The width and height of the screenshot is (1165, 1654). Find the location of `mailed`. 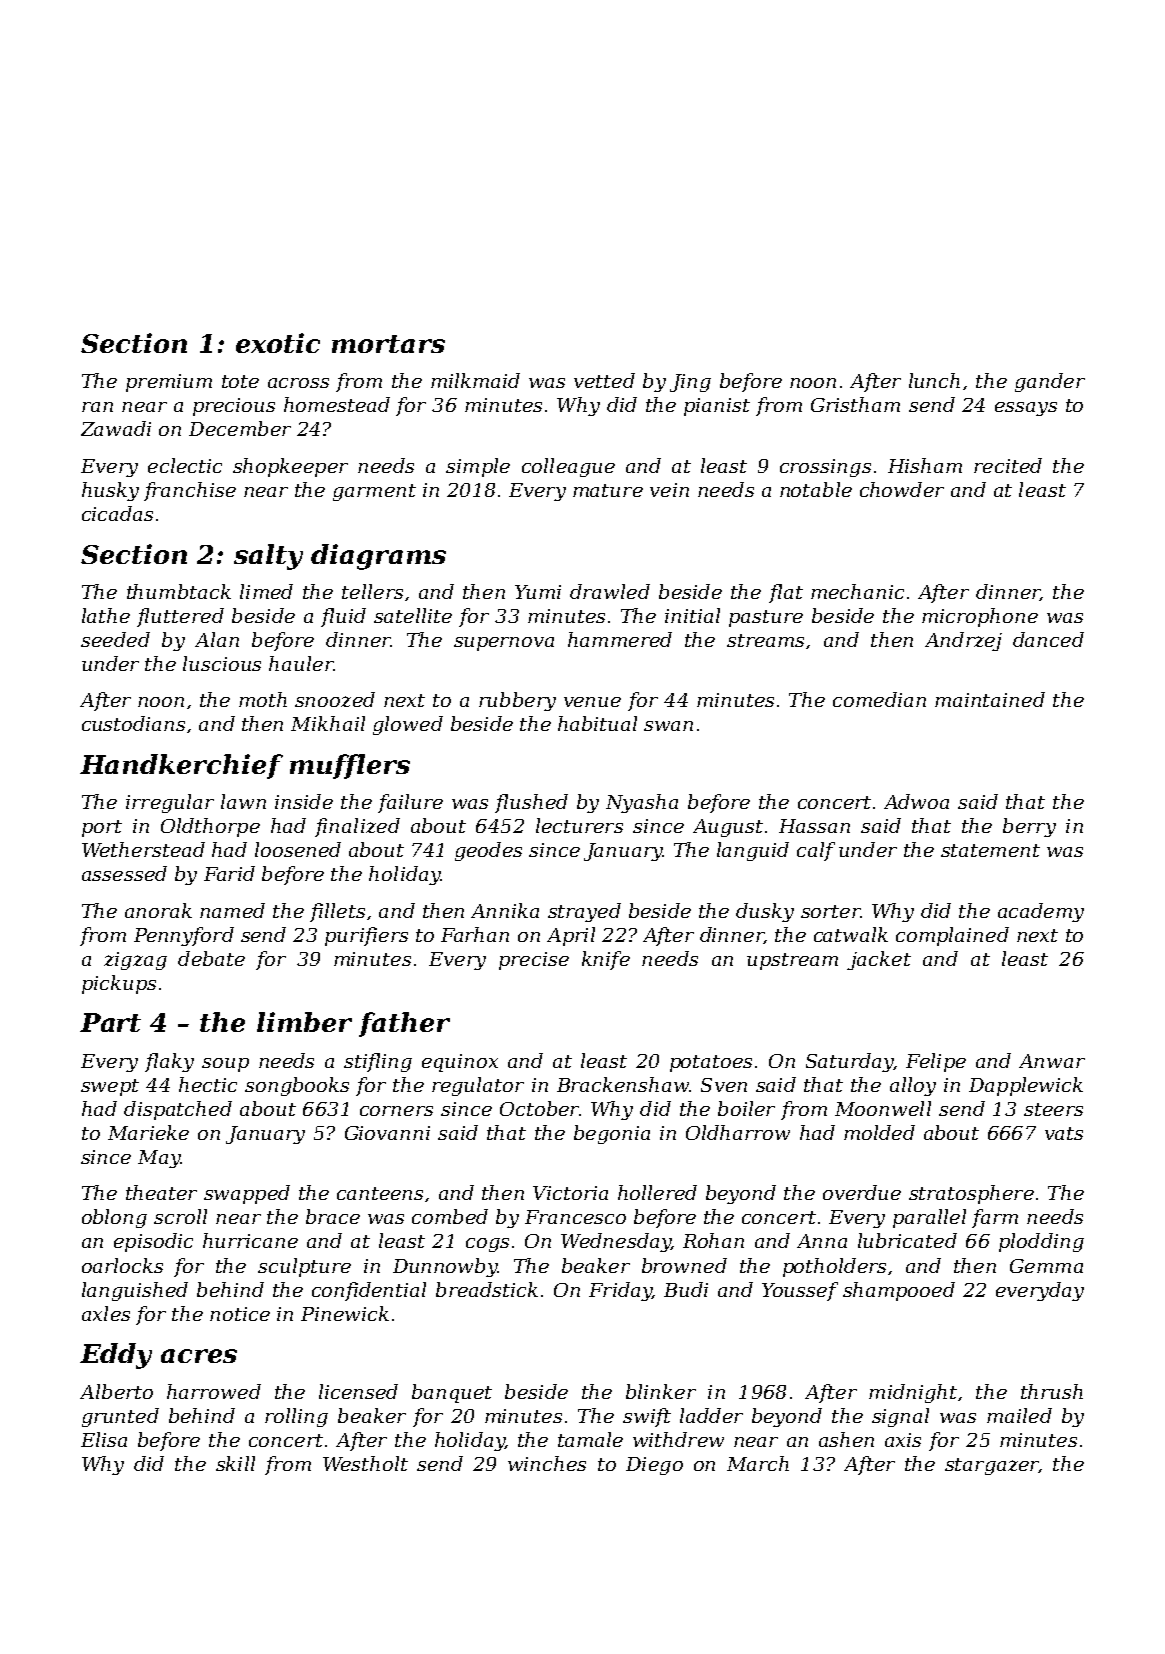

mailed is located at coordinates (1019, 1415).
